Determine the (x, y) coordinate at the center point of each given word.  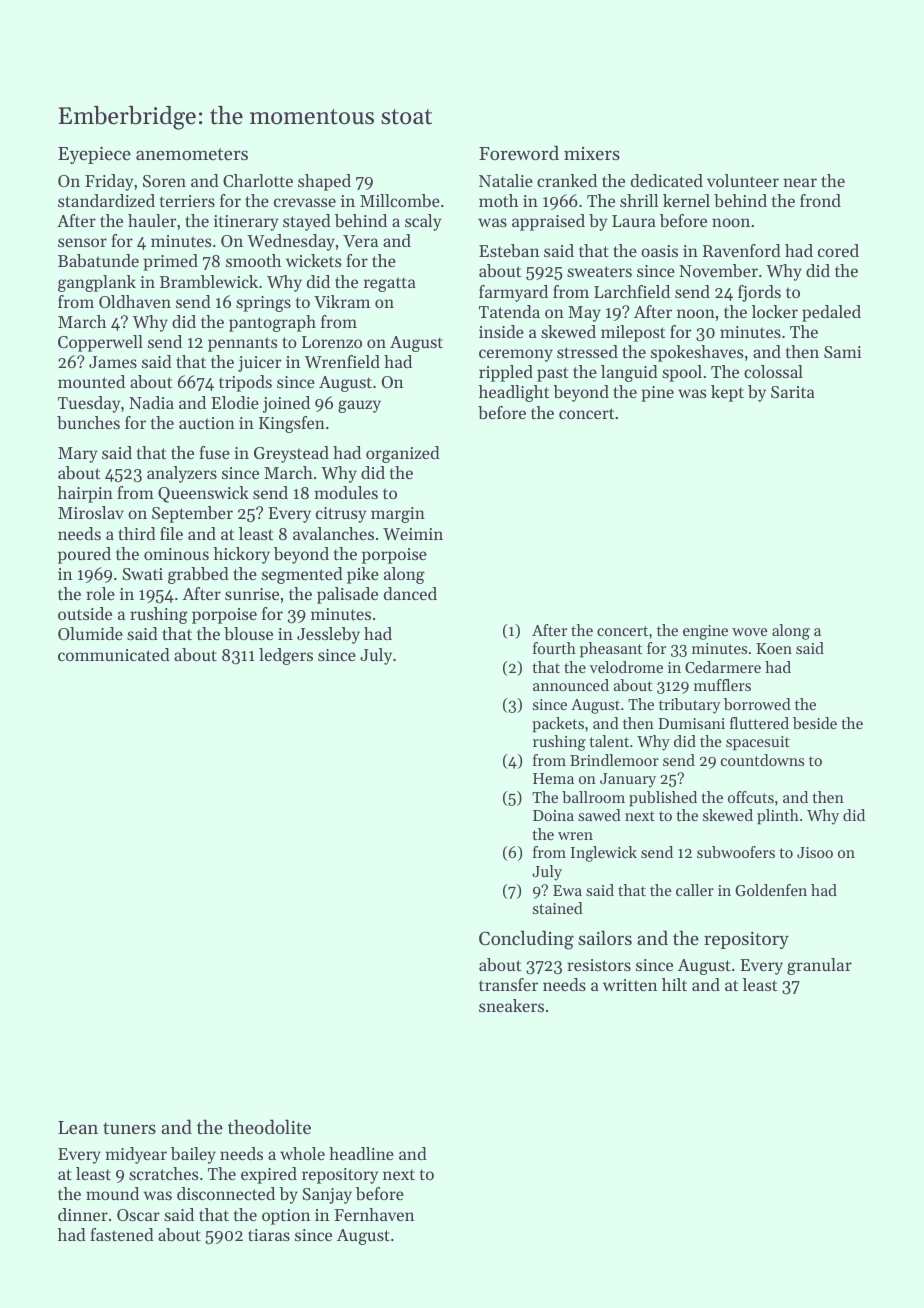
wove (750, 632)
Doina (553, 815)
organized (403, 454)
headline (361, 1153)
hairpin (85, 494)
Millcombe (400, 200)
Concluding (526, 940)
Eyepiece (94, 155)
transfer (508, 984)
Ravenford (742, 250)
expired (269, 1175)
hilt (674, 984)
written (630, 985)
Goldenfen (771, 890)
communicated (114, 654)
